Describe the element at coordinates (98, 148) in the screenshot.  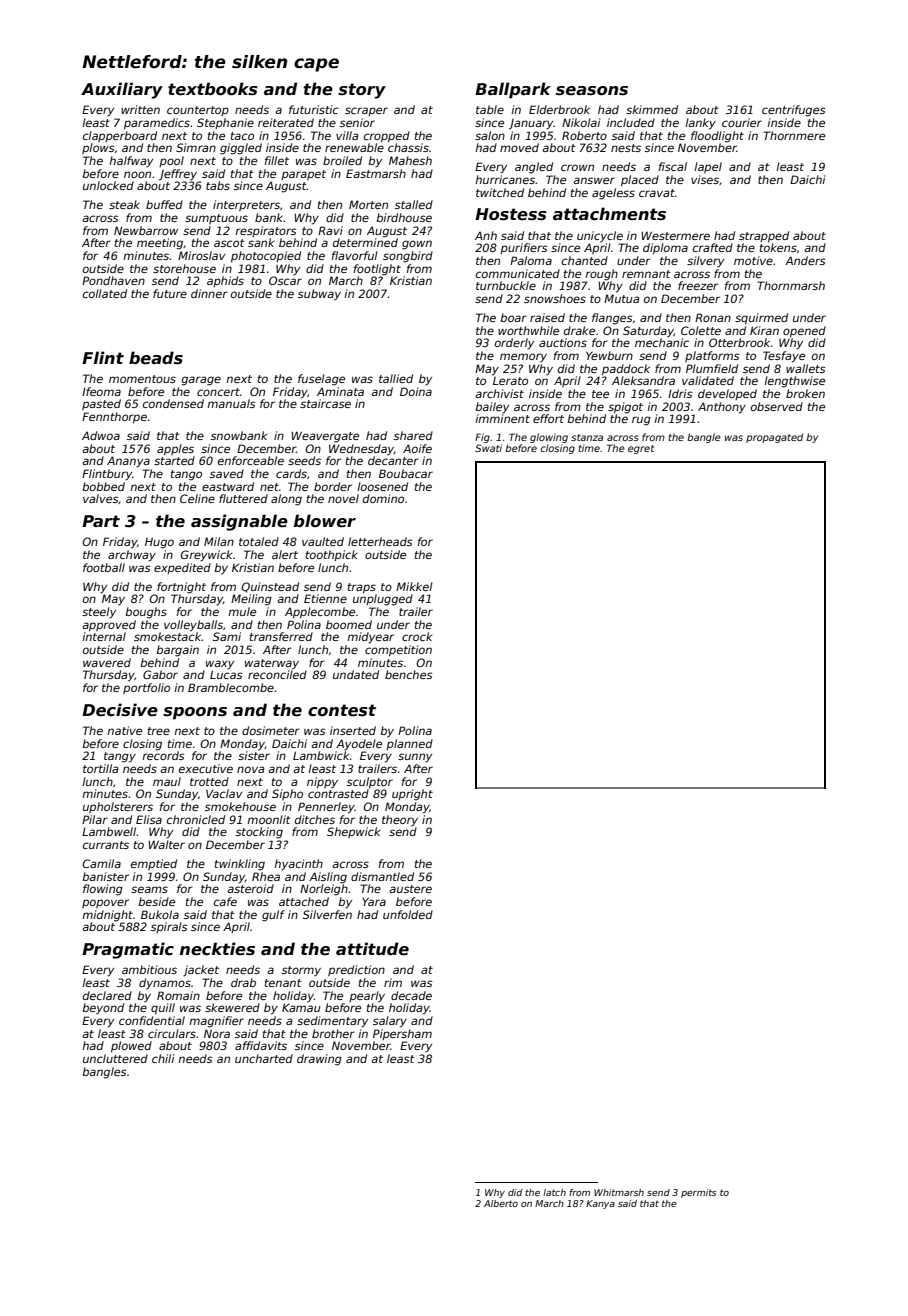
I see `plows` at that location.
